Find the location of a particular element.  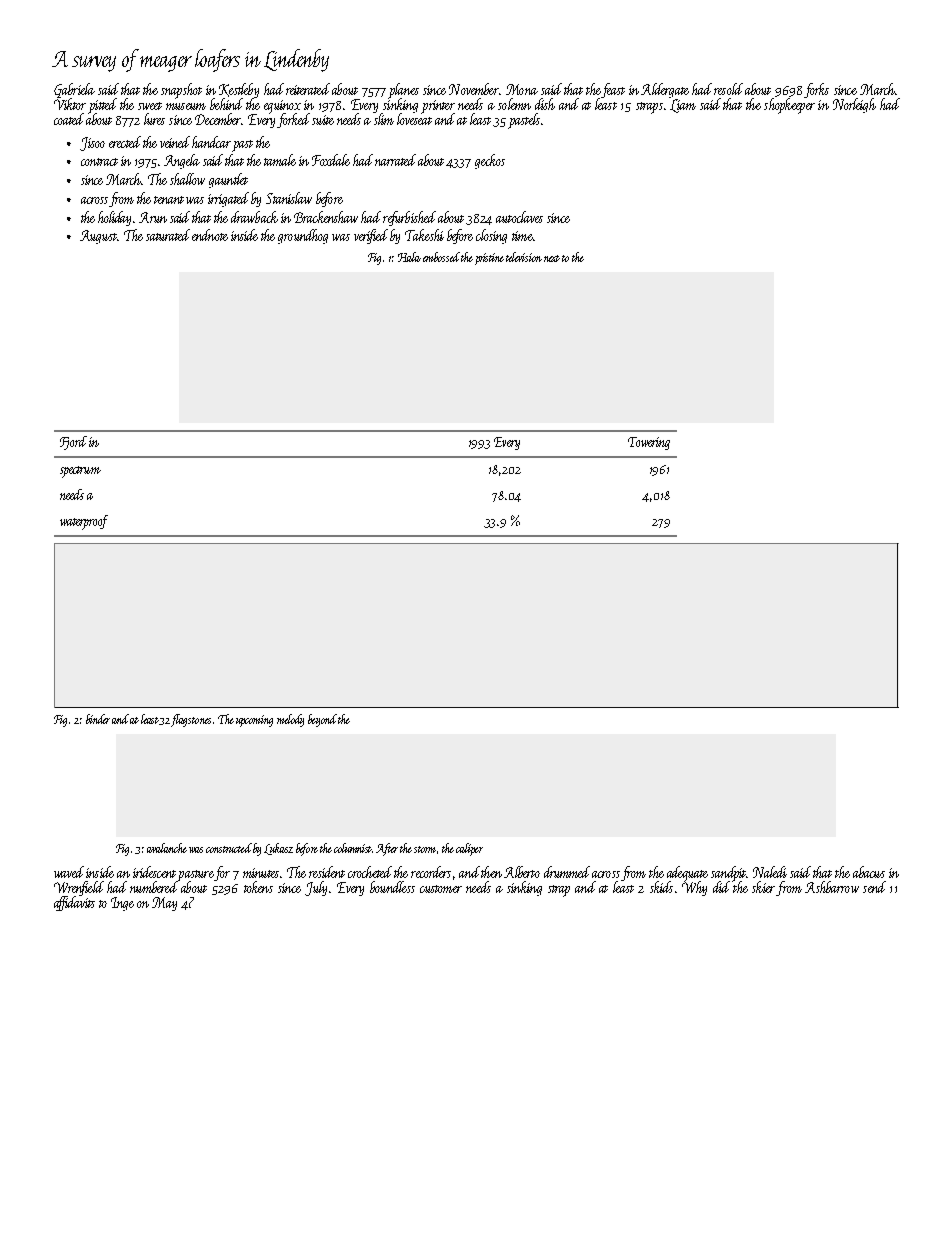

beyond is located at coordinates (322, 720).
